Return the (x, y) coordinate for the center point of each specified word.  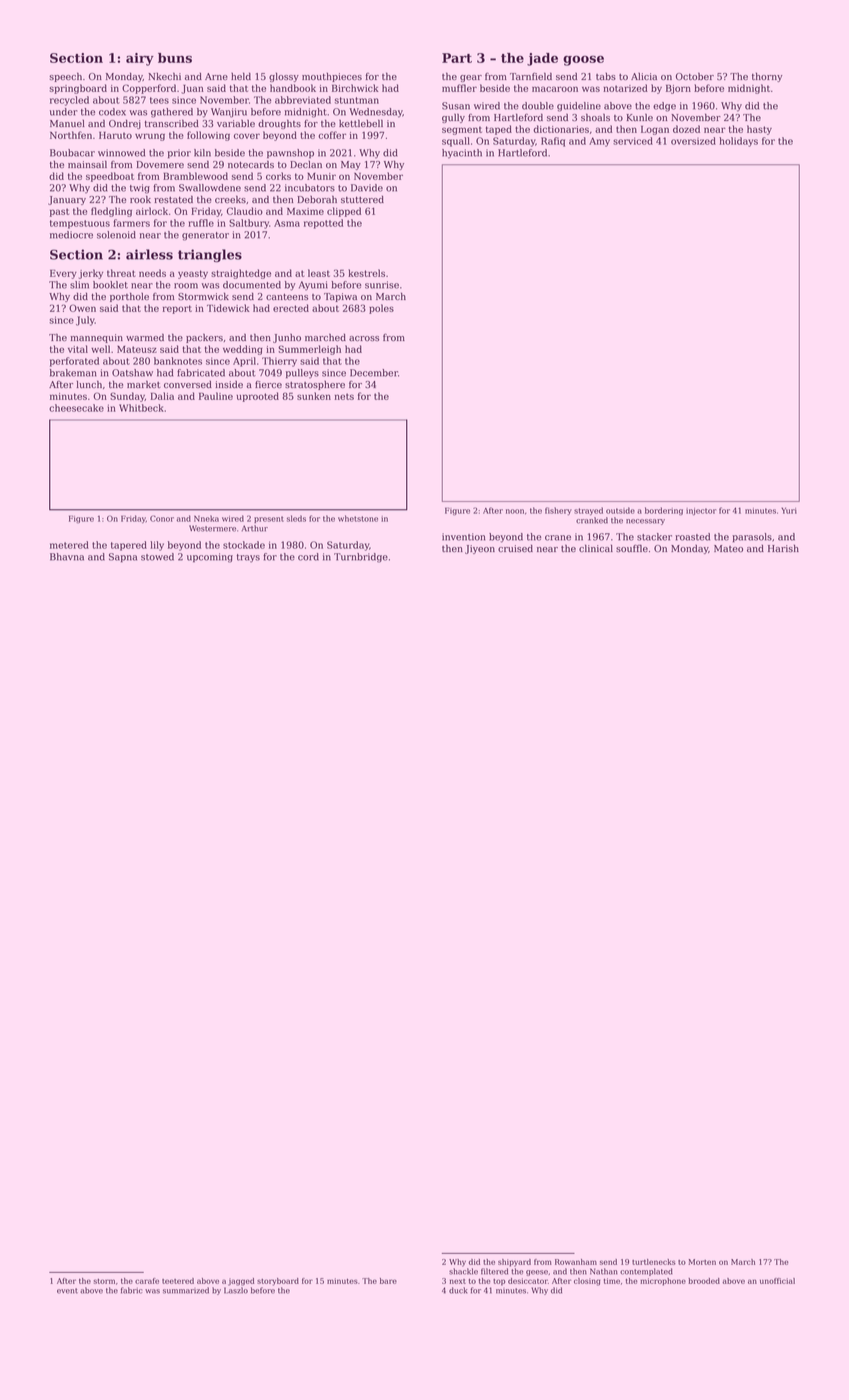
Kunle (639, 118)
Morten (702, 1262)
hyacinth (462, 154)
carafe (147, 1281)
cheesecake (76, 408)
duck (458, 1290)
